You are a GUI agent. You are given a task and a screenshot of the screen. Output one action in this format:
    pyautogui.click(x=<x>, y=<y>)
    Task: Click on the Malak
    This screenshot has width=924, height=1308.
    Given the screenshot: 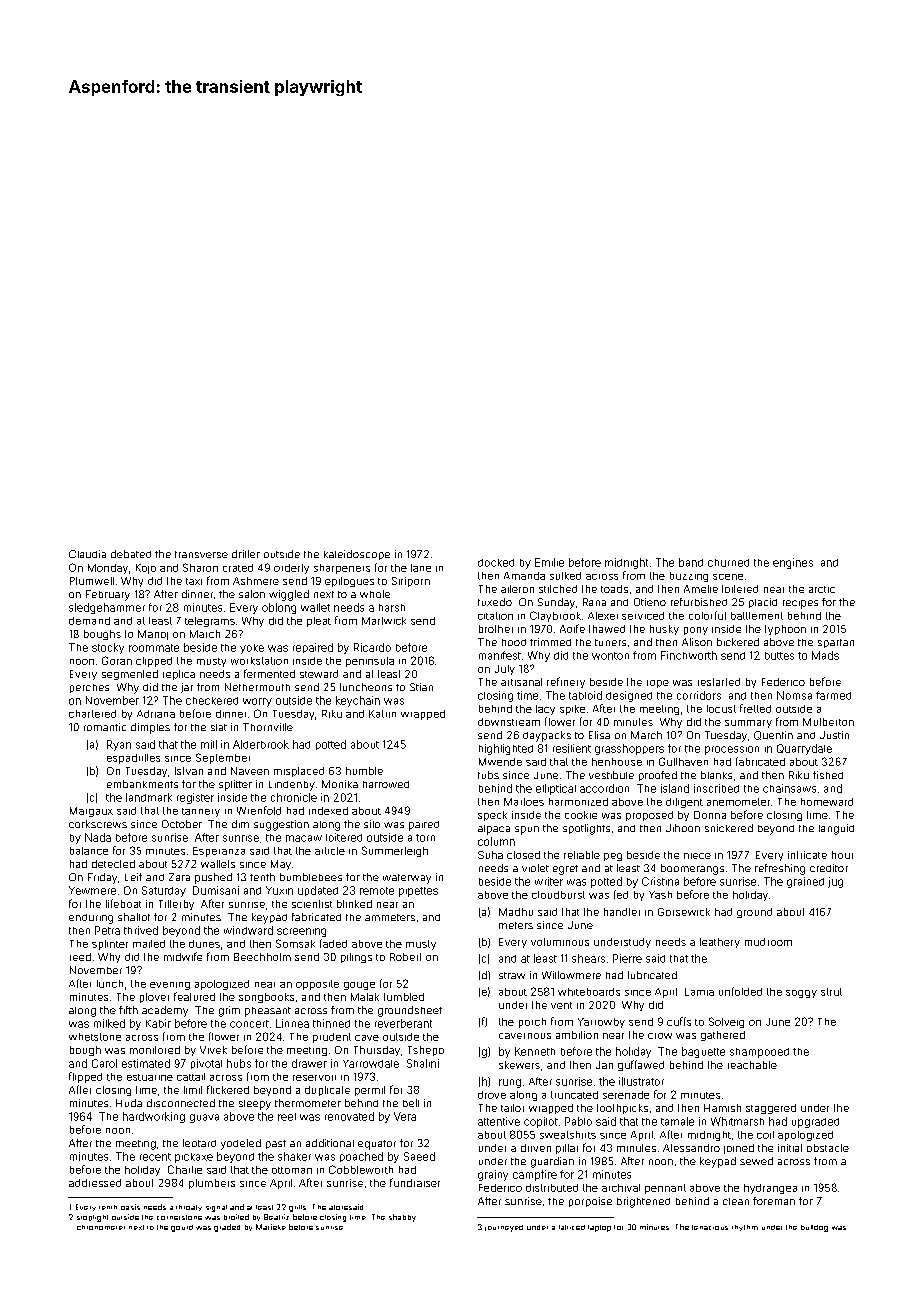 What is the action you would take?
    pyautogui.click(x=365, y=997)
